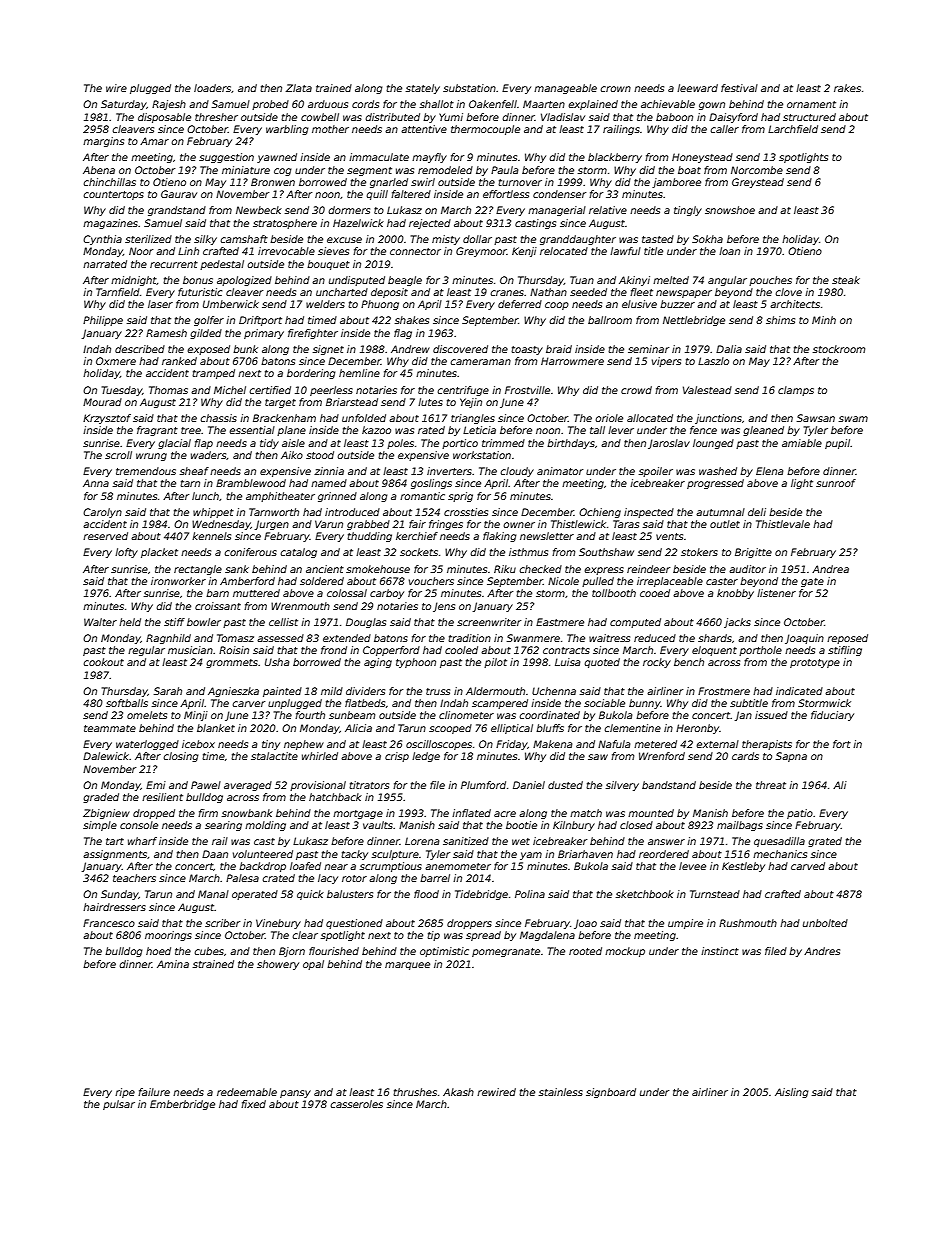 The width and height of the image is (952, 1233). What do you see at coordinates (105, 536) in the image?
I see `reserved` at bounding box center [105, 536].
